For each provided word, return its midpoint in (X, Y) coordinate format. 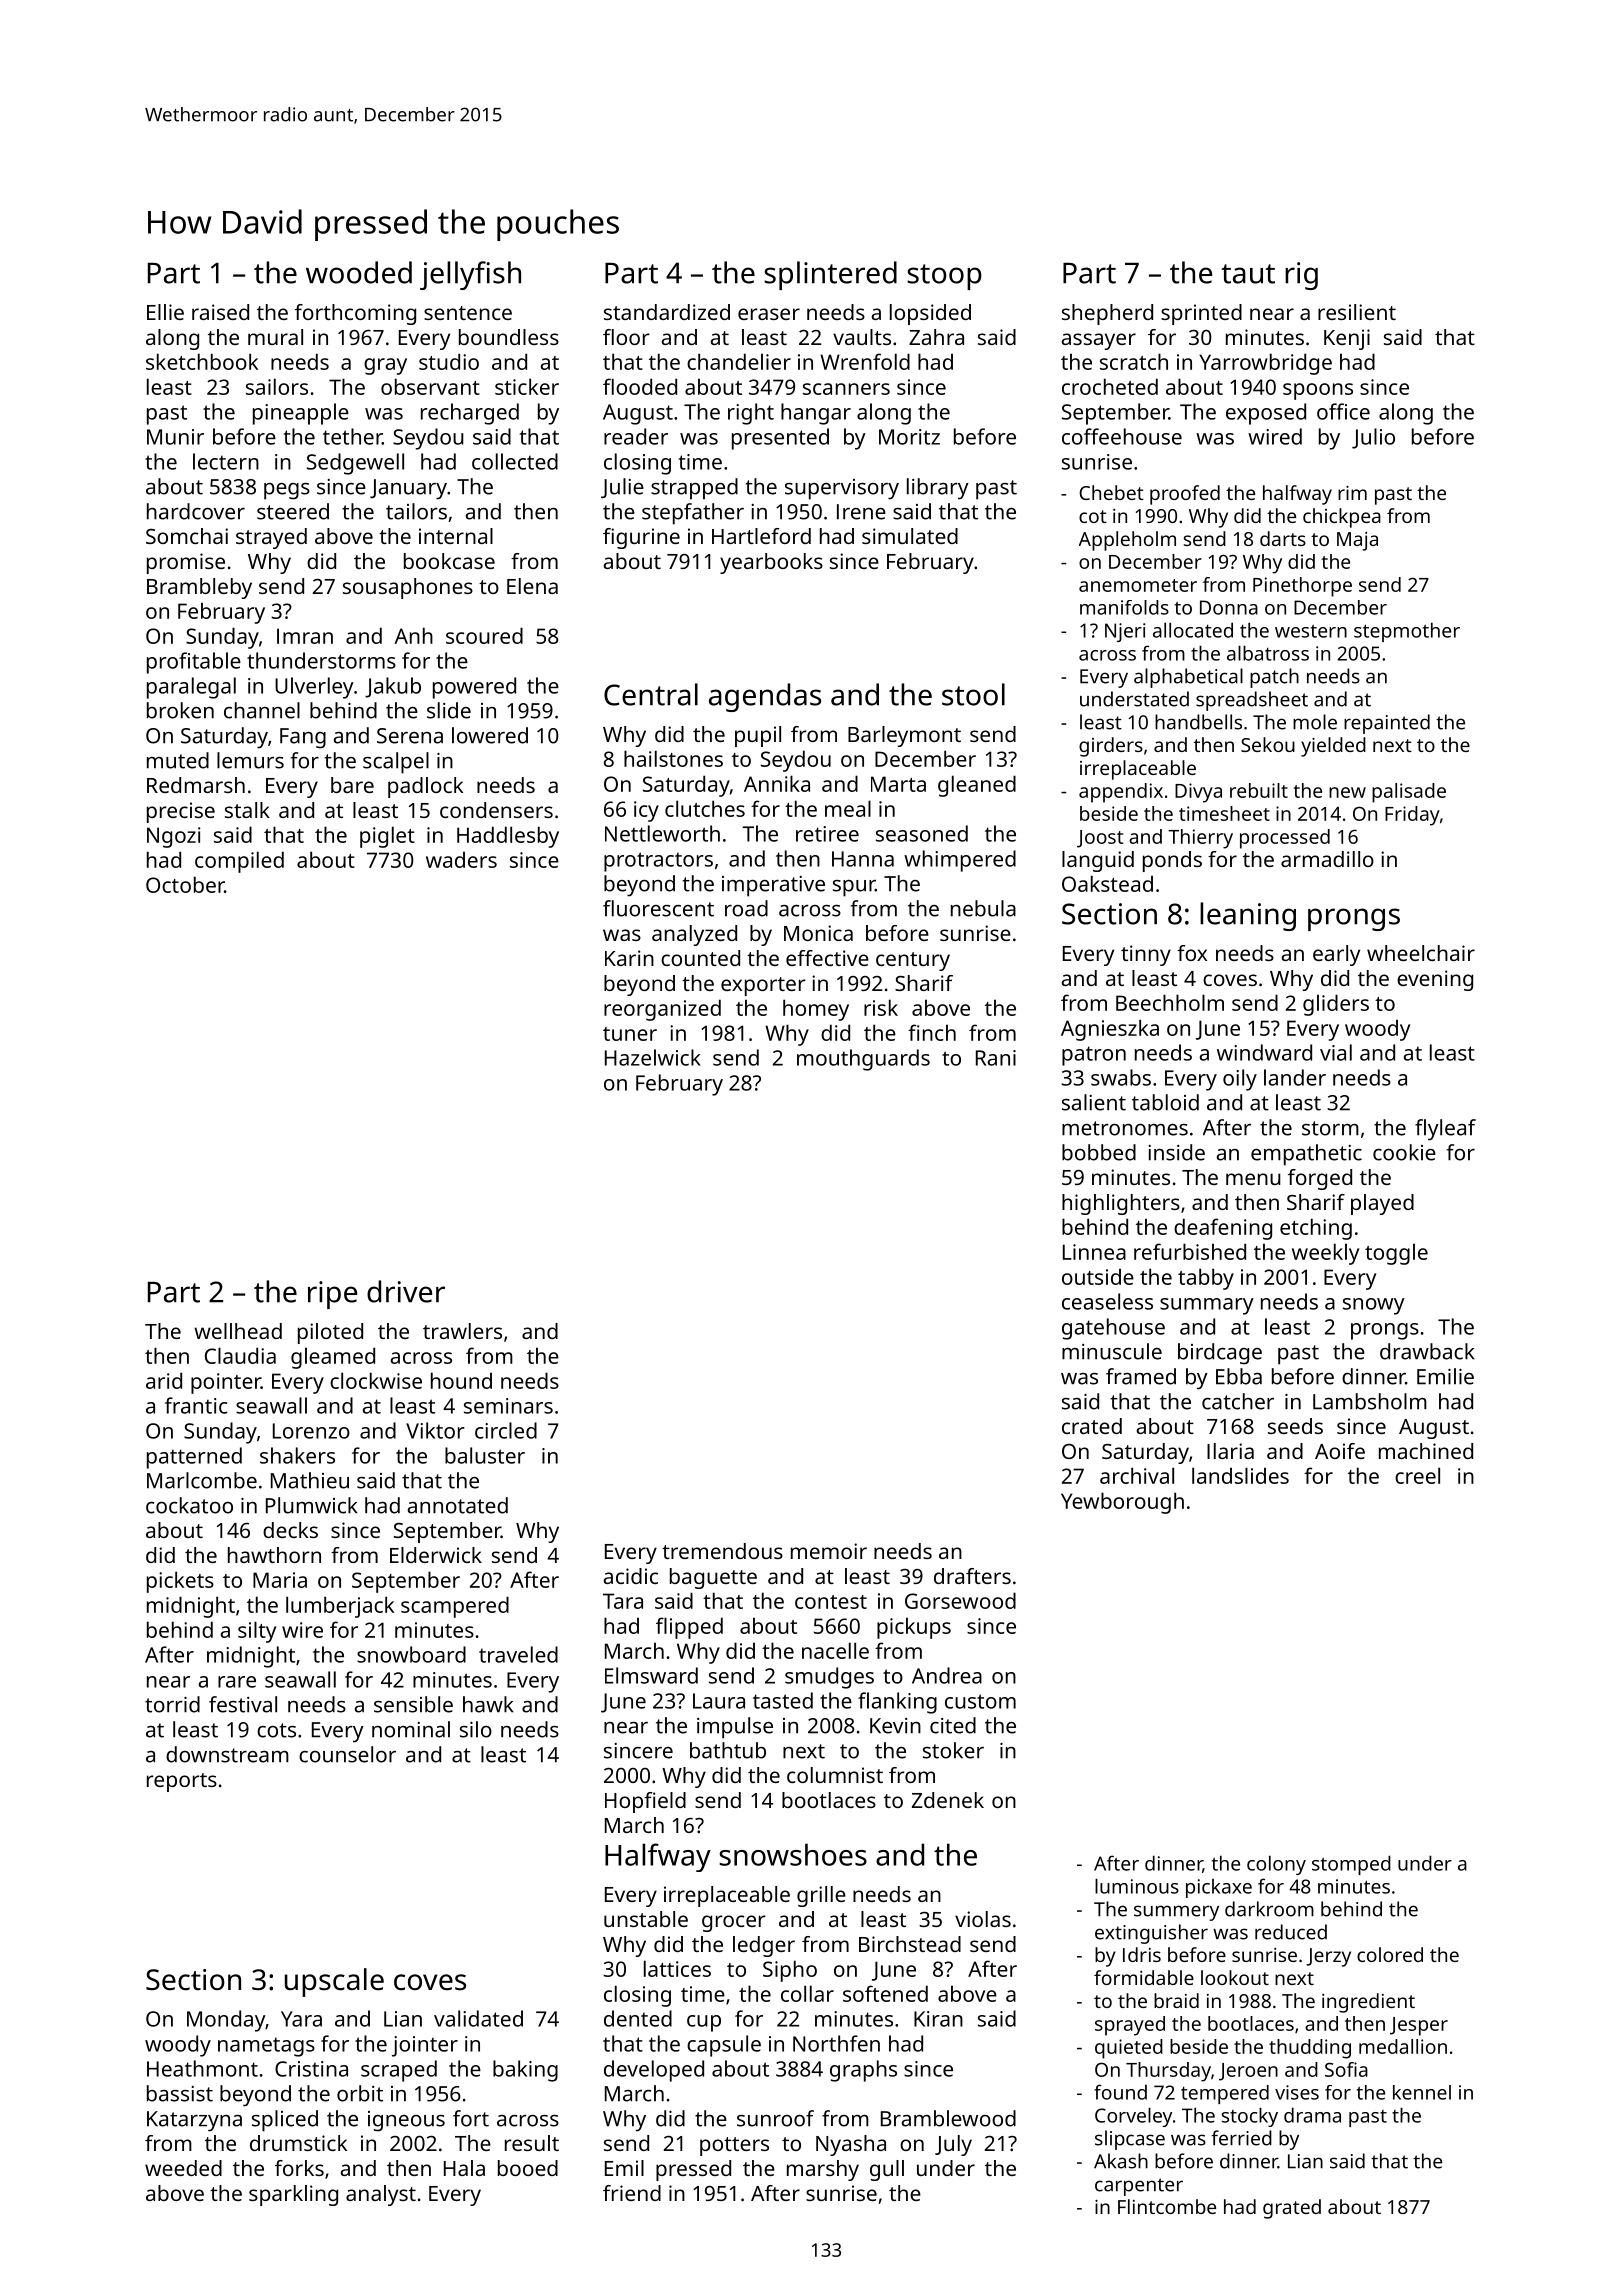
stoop (944, 277)
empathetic (1306, 1155)
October (185, 884)
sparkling (293, 2195)
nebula (983, 908)
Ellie (165, 312)
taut (1248, 274)
